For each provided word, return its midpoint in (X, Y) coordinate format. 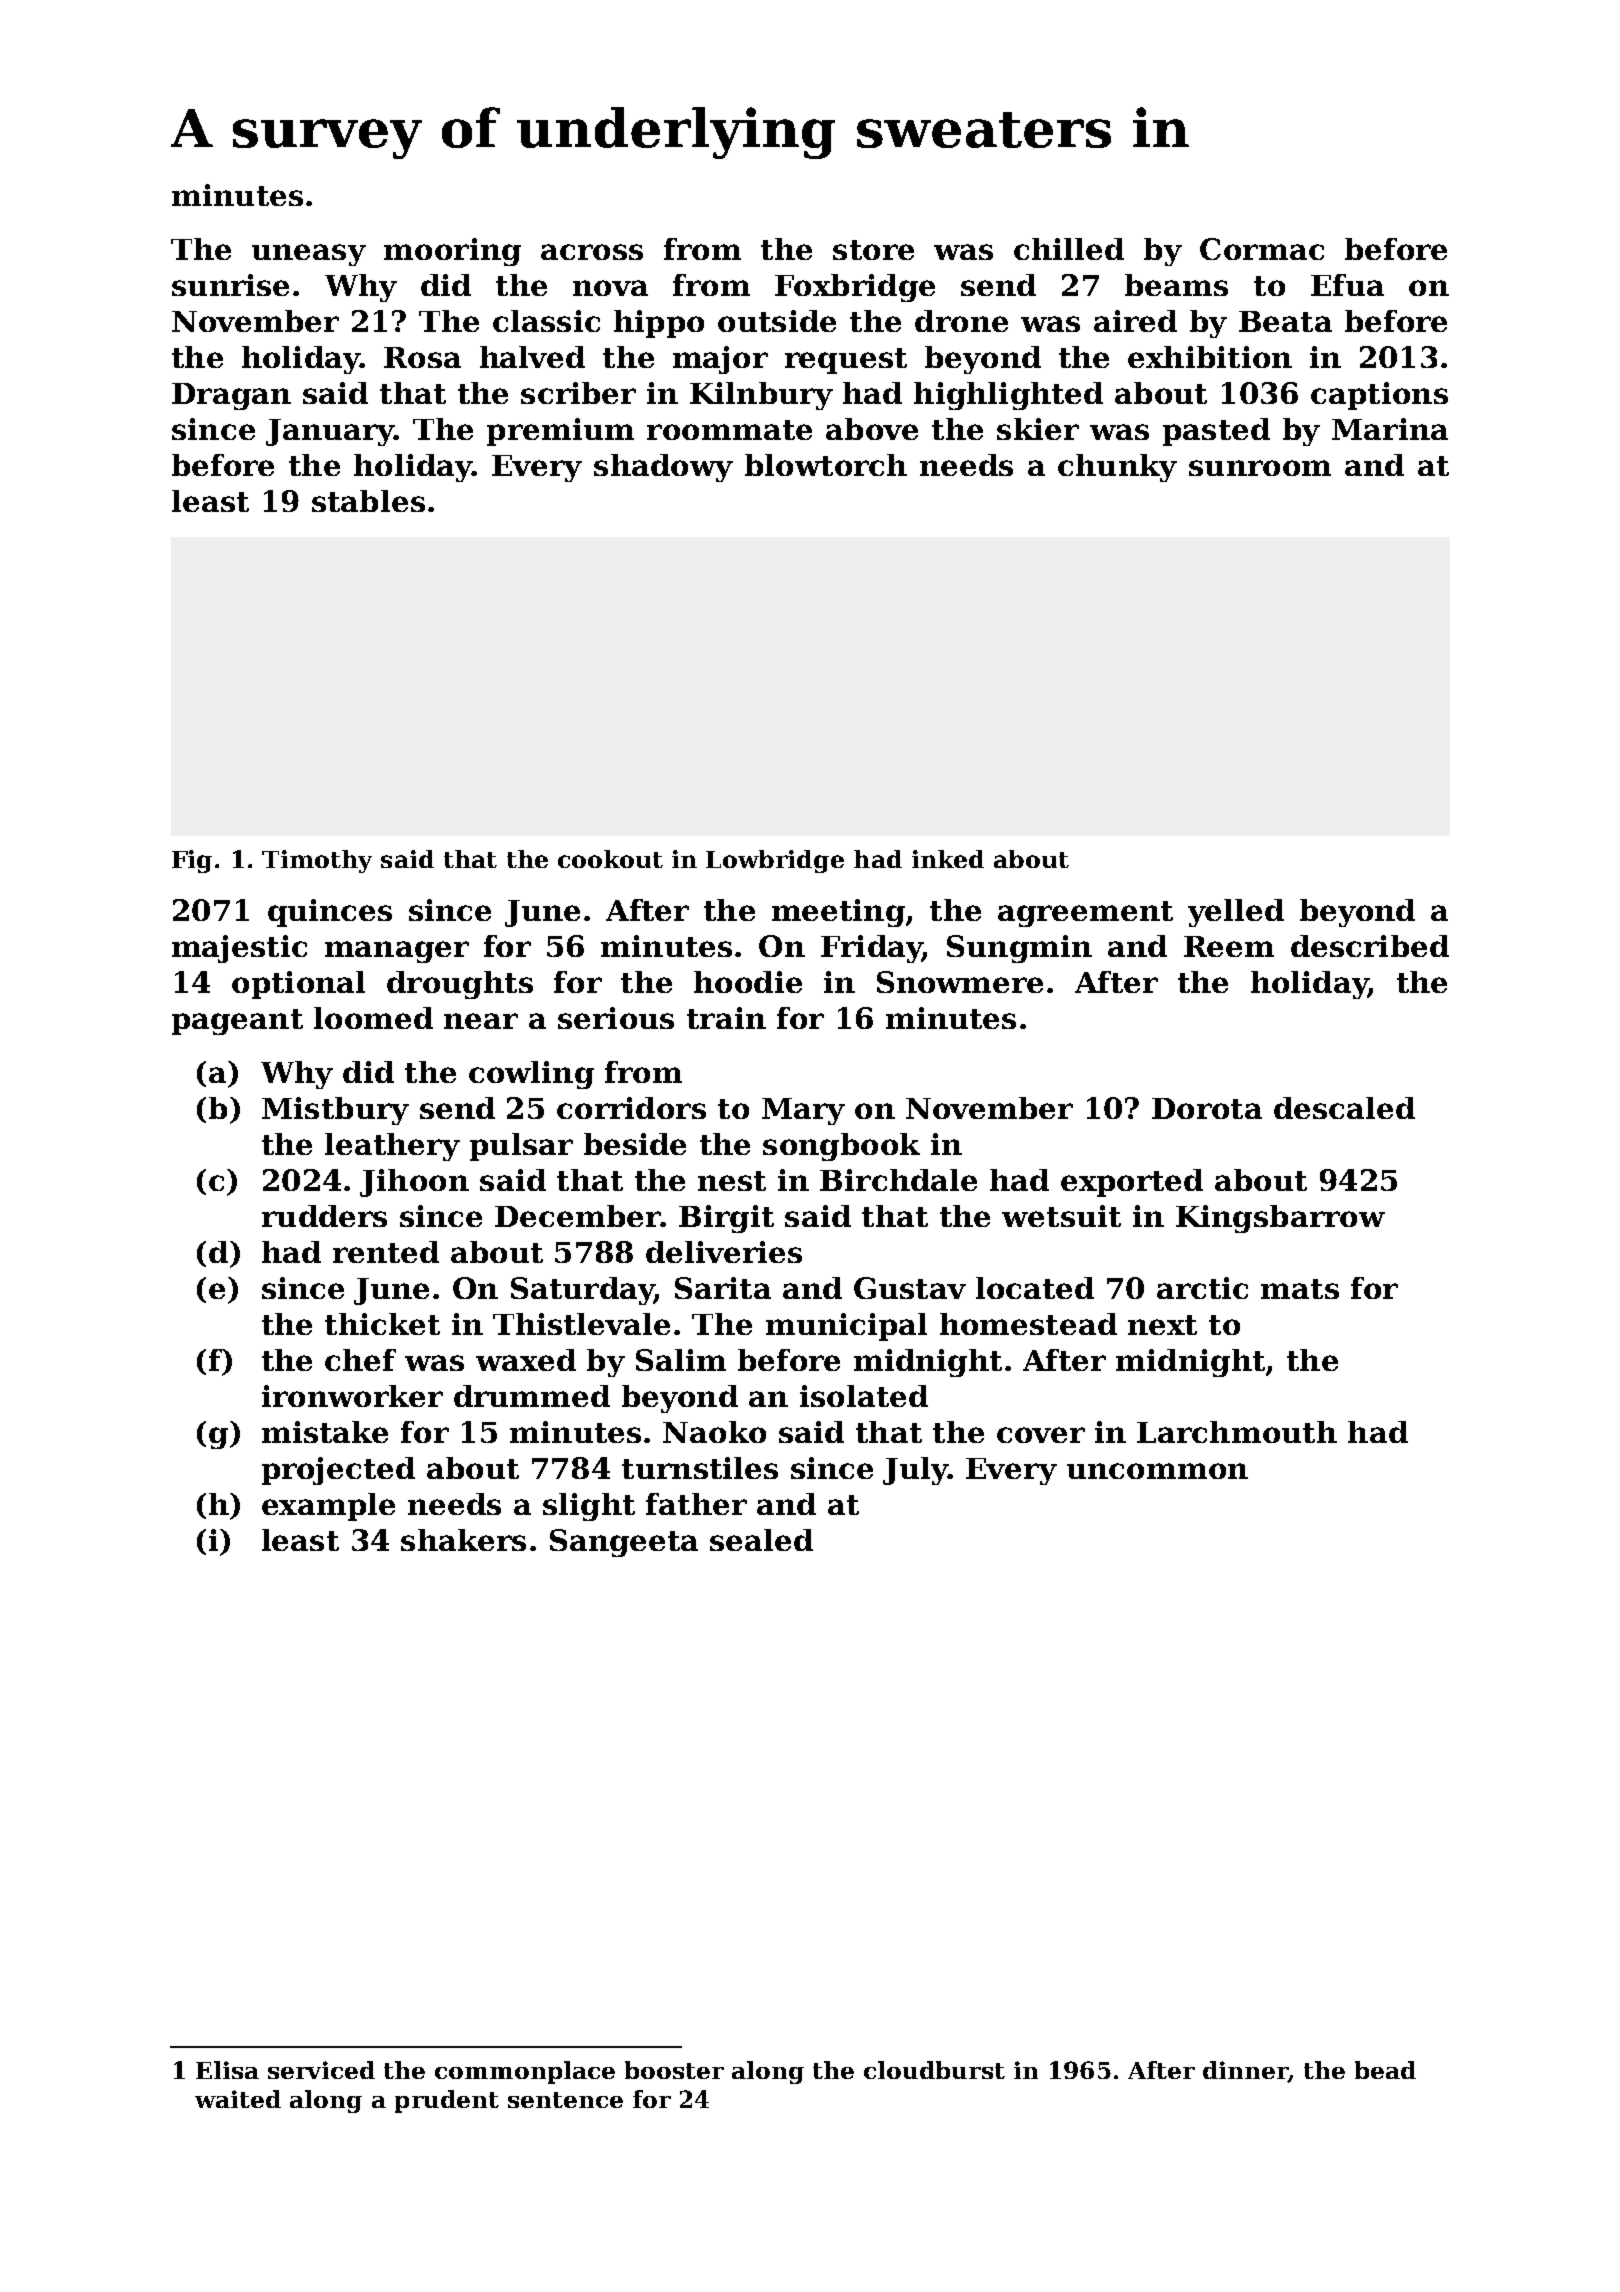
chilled (1069, 249)
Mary (803, 1111)
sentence (565, 2100)
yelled (1236, 913)
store (873, 250)
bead (1385, 2070)
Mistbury (335, 1111)
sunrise (230, 285)
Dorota (1207, 1108)
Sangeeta (624, 1543)
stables (368, 501)
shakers (463, 1540)
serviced (321, 2070)
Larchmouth (1237, 1432)
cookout (610, 859)
